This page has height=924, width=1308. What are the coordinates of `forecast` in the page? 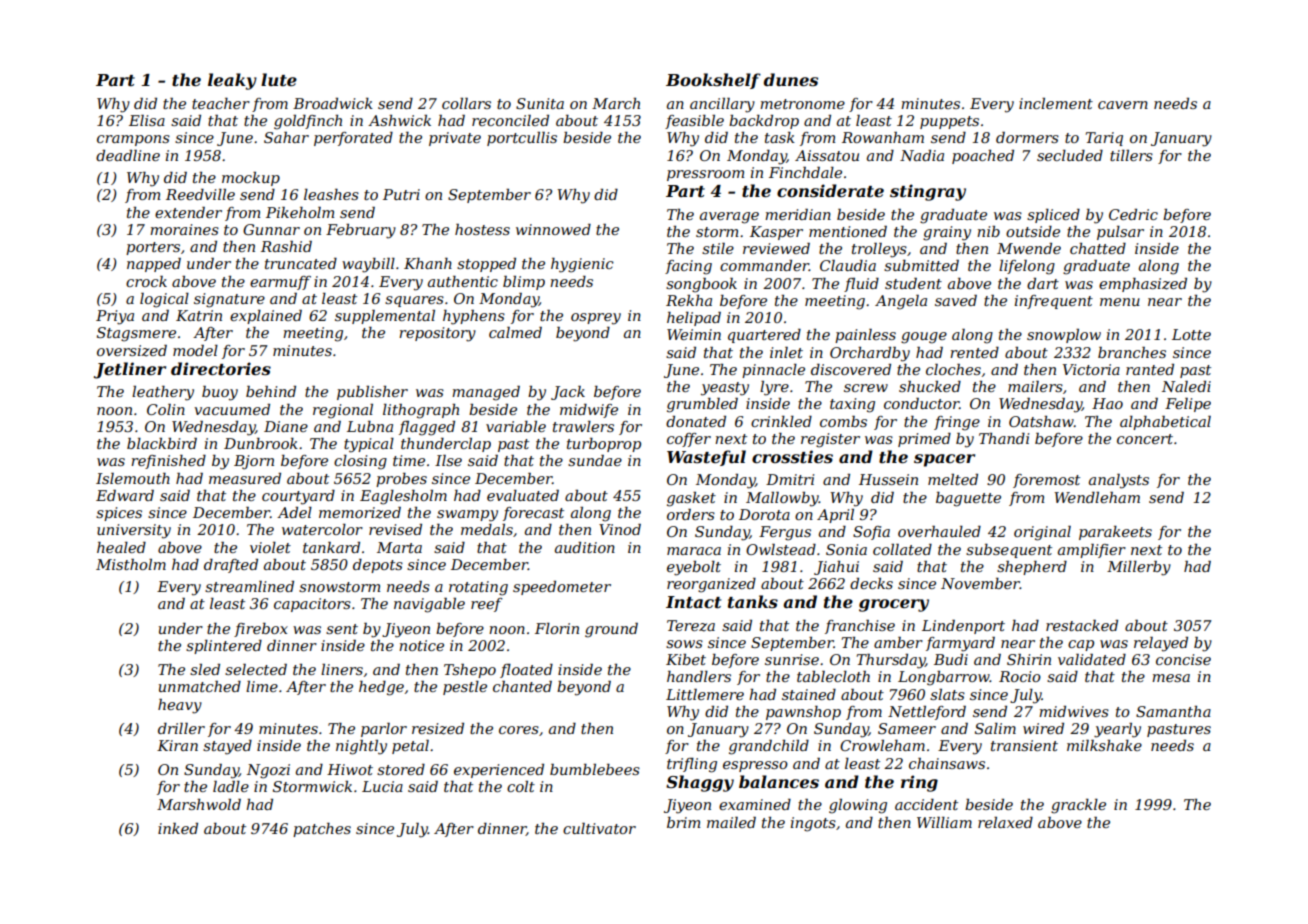 It's located at (533, 514).
